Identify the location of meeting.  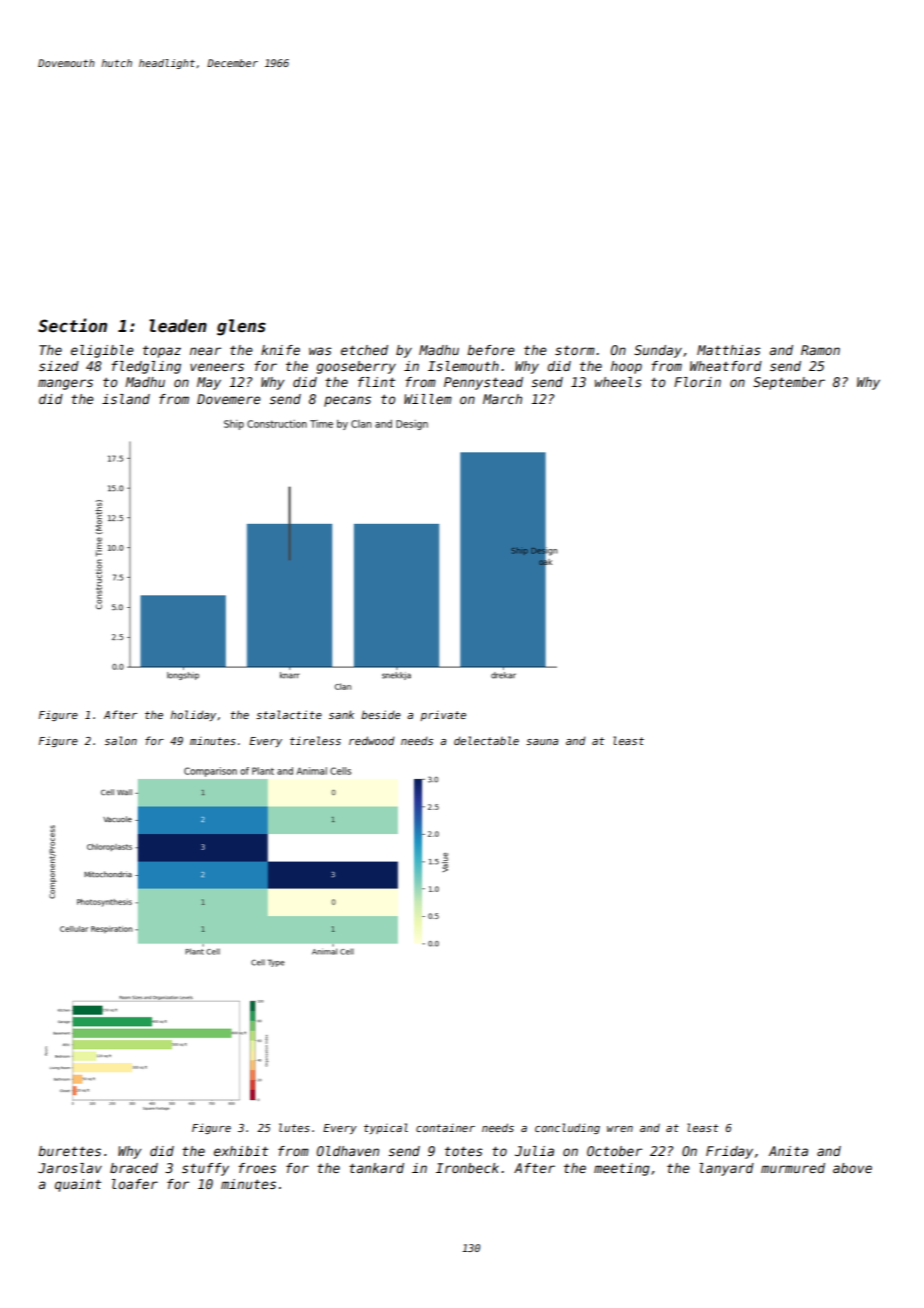
(622, 1169).
